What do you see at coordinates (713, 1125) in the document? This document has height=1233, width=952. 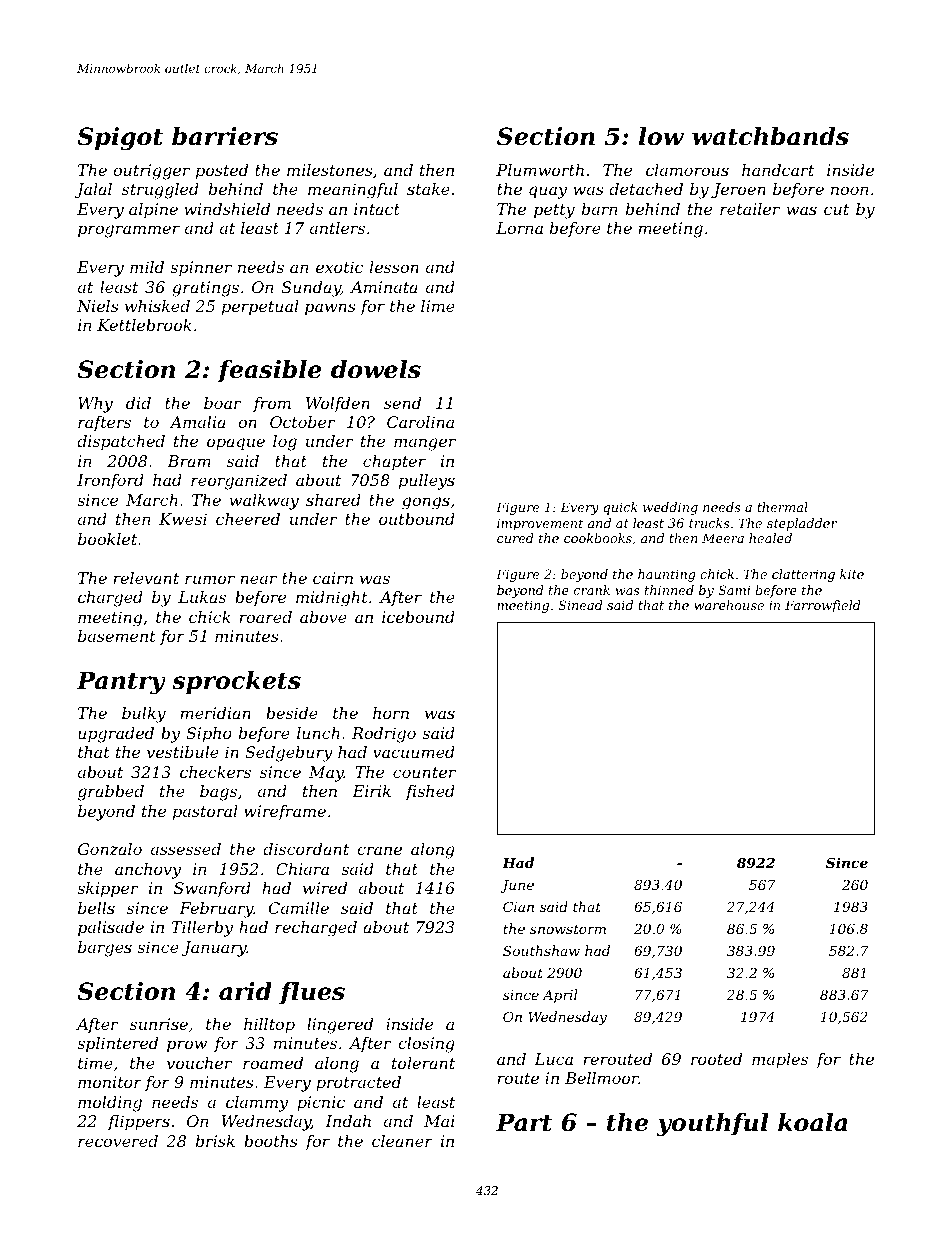 I see `youthful` at bounding box center [713, 1125].
